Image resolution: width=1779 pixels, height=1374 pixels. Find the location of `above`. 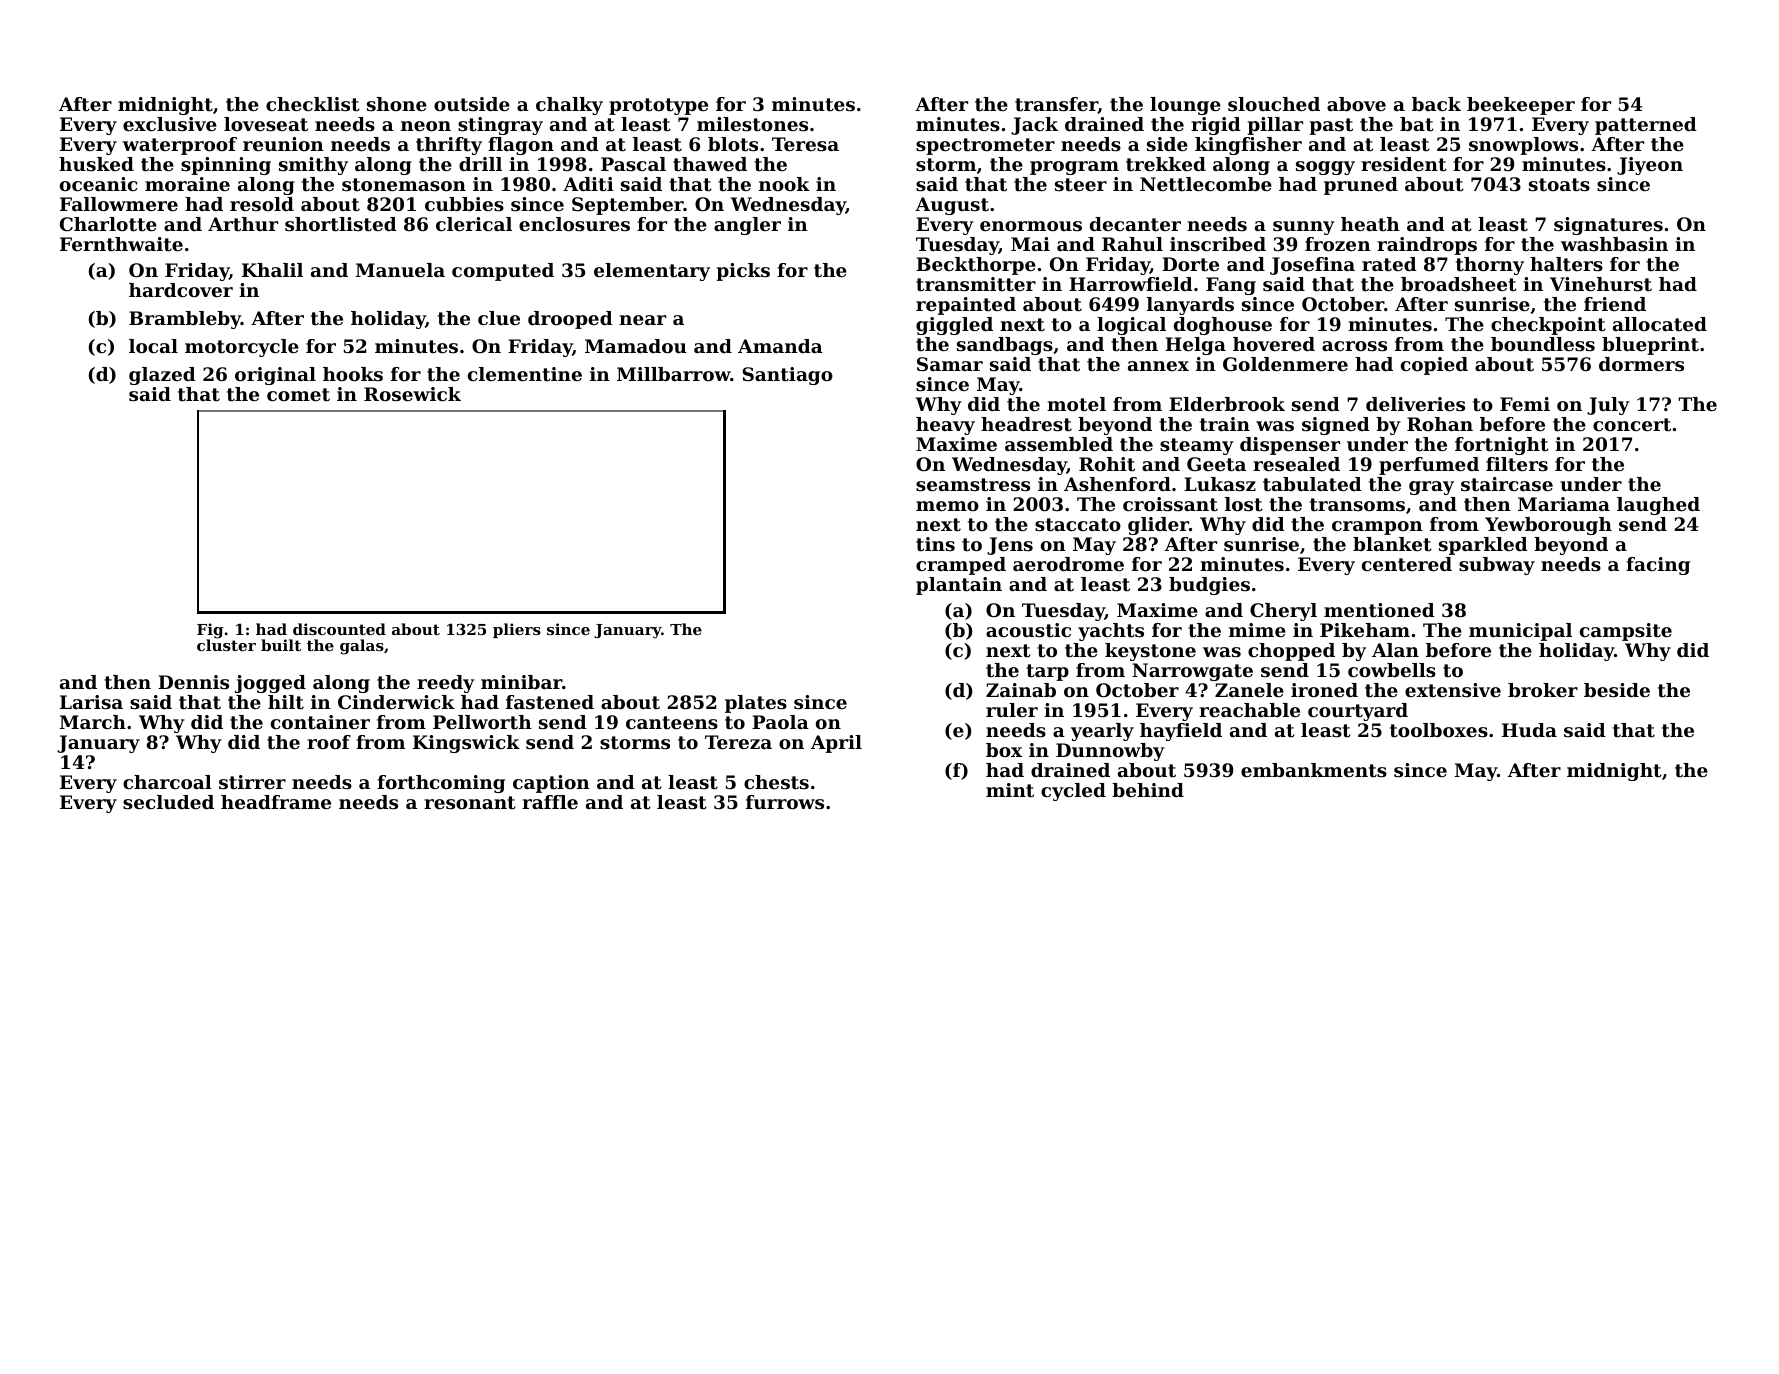

above is located at coordinates (1356, 104).
